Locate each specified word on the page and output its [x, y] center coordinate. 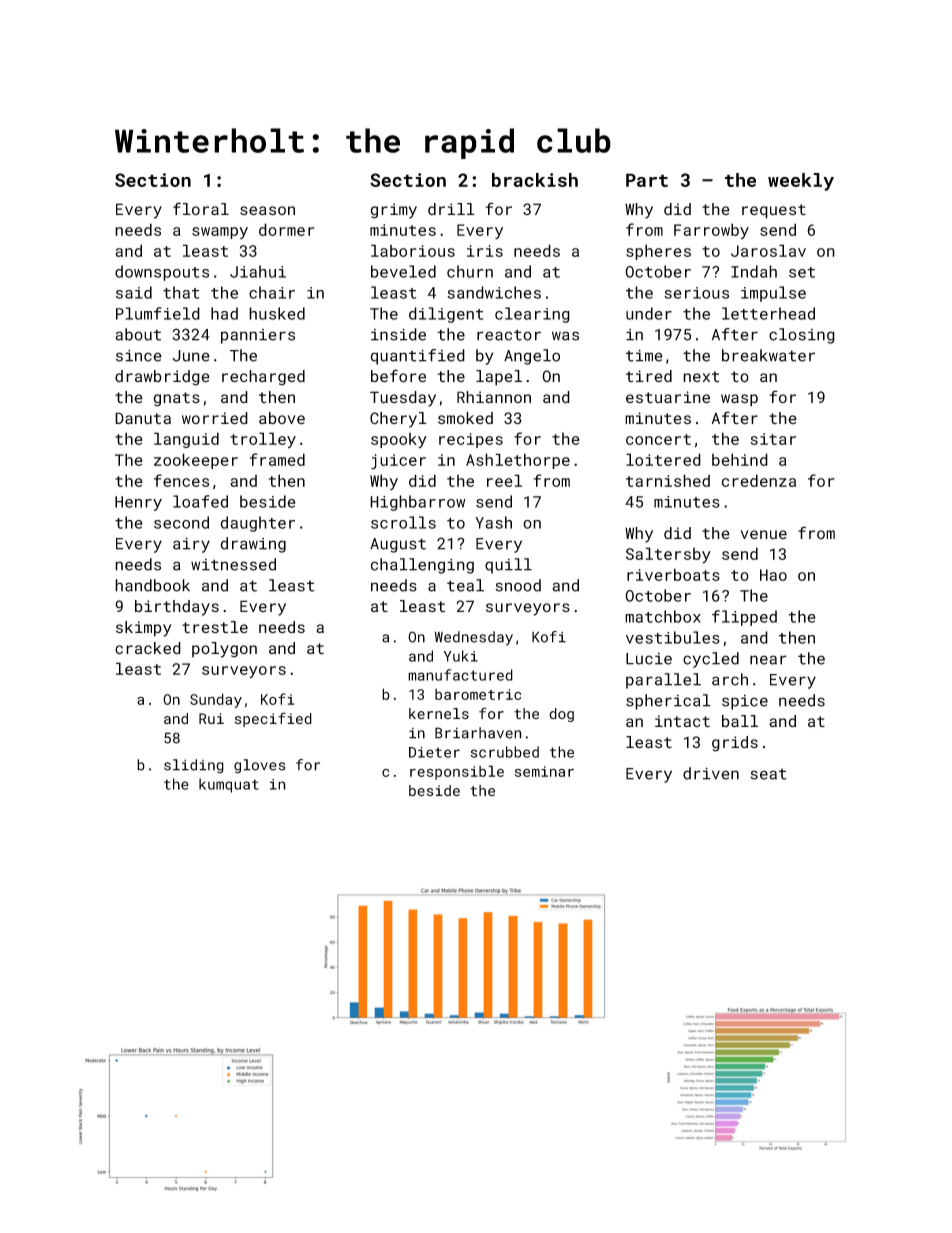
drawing [253, 545]
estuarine [668, 397]
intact [682, 721]
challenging [422, 566]
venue [764, 535]
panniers [258, 336]
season [267, 211]
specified [273, 719]
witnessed [233, 564]
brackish [535, 180]
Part [647, 180]
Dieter [434, 752]
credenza [758, 480]
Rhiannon [494, 397]
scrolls [403, 522]
